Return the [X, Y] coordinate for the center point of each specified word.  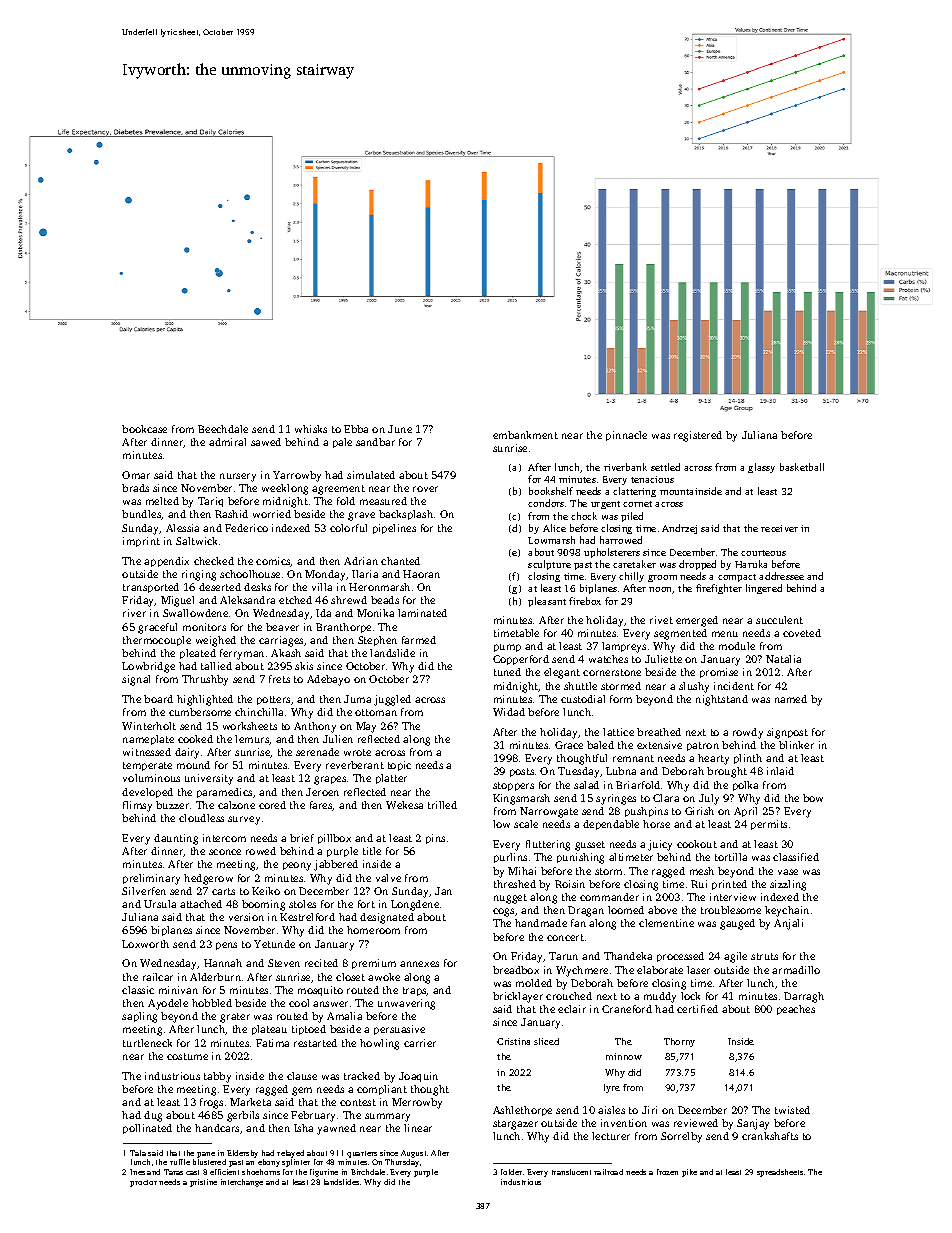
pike [689, 1173]
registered [698, 436]
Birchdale [368, 1172]
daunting [176, 839]
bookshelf [551, 491]
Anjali [788, 924]
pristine [203, 1183]
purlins [510, 858]
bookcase [144, 429]
